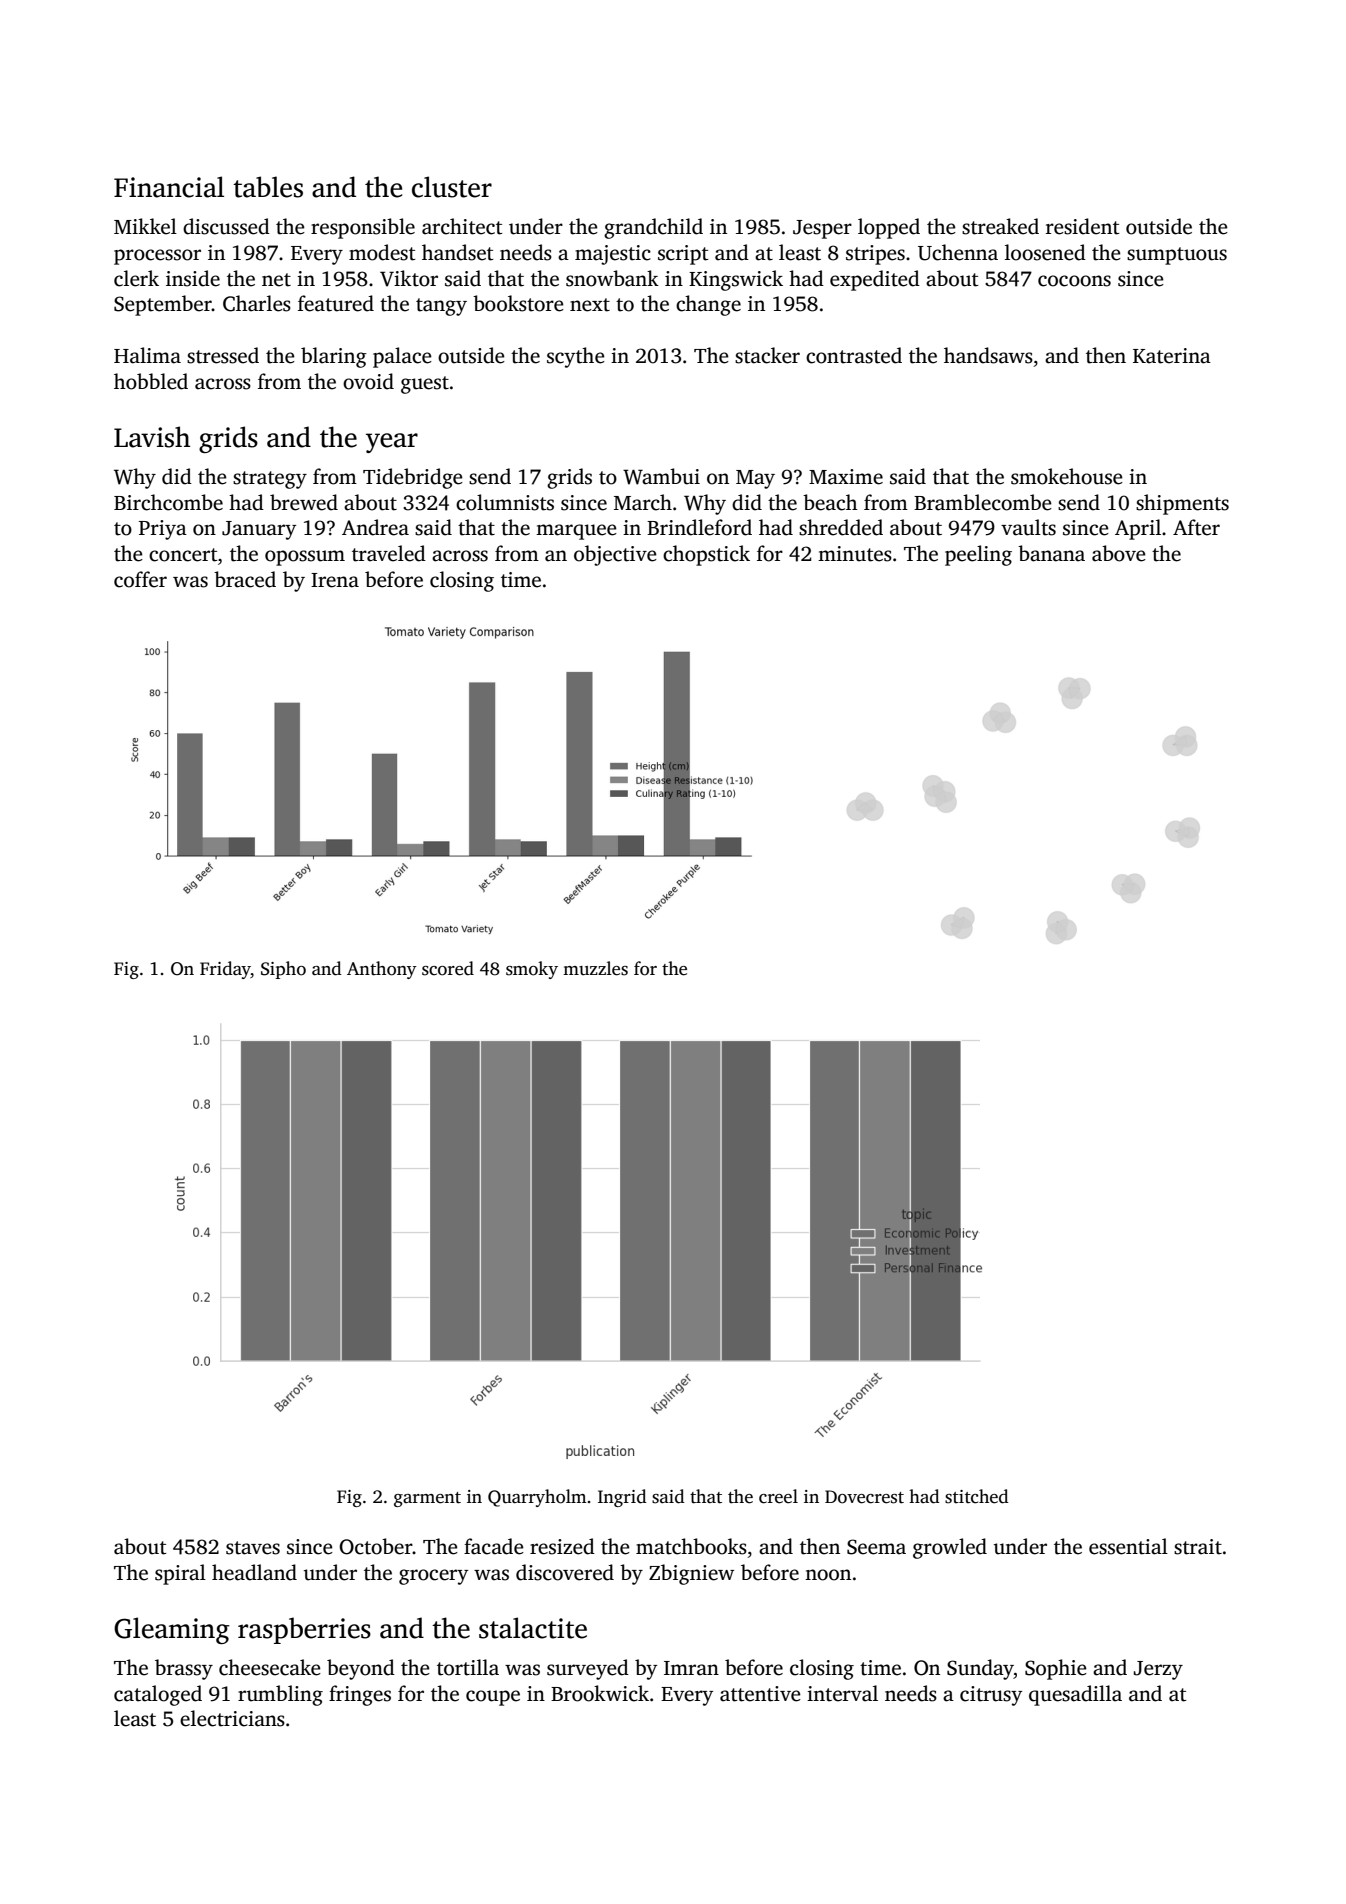 Image resolution: width=1346 pixels, height=1904 pixels. What do you see at coordinates (493, 1698) in the page?
I see `coupe` at bounding box center [493, 1698].
